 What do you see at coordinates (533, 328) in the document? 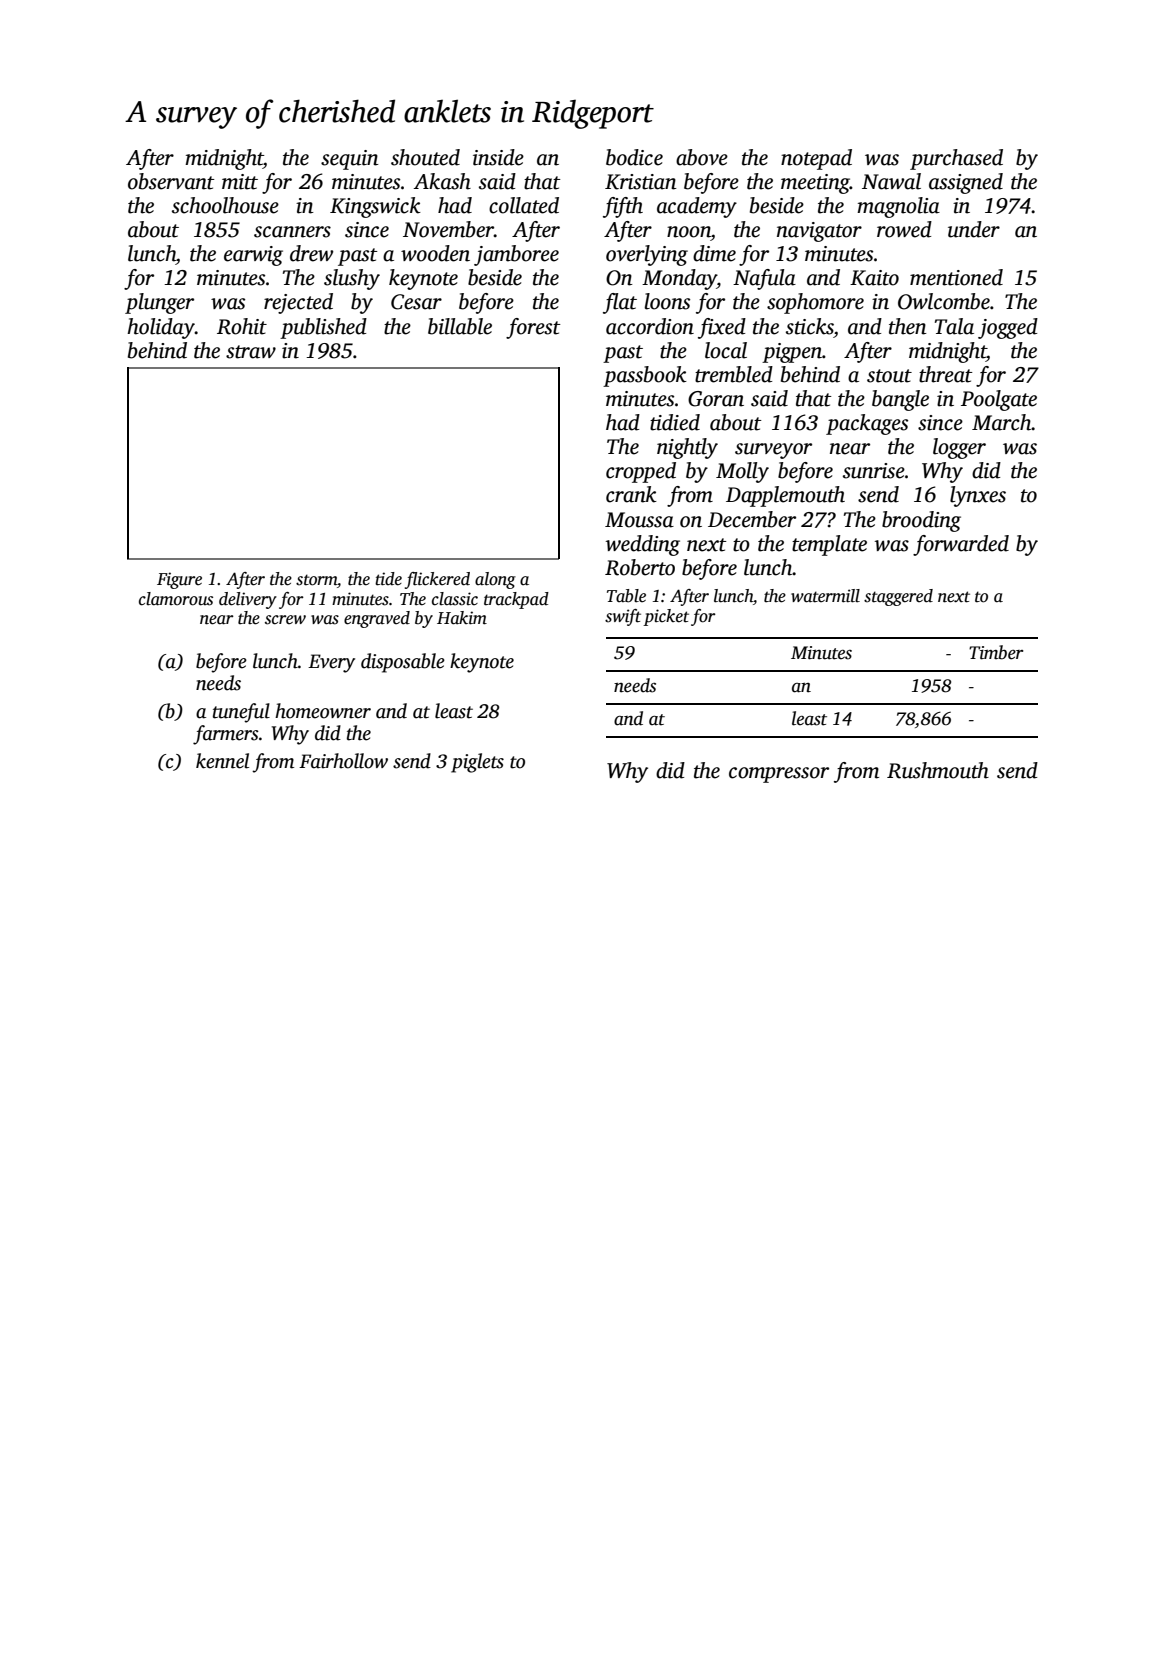
I see `forest` at bounding box center [533, 328].
